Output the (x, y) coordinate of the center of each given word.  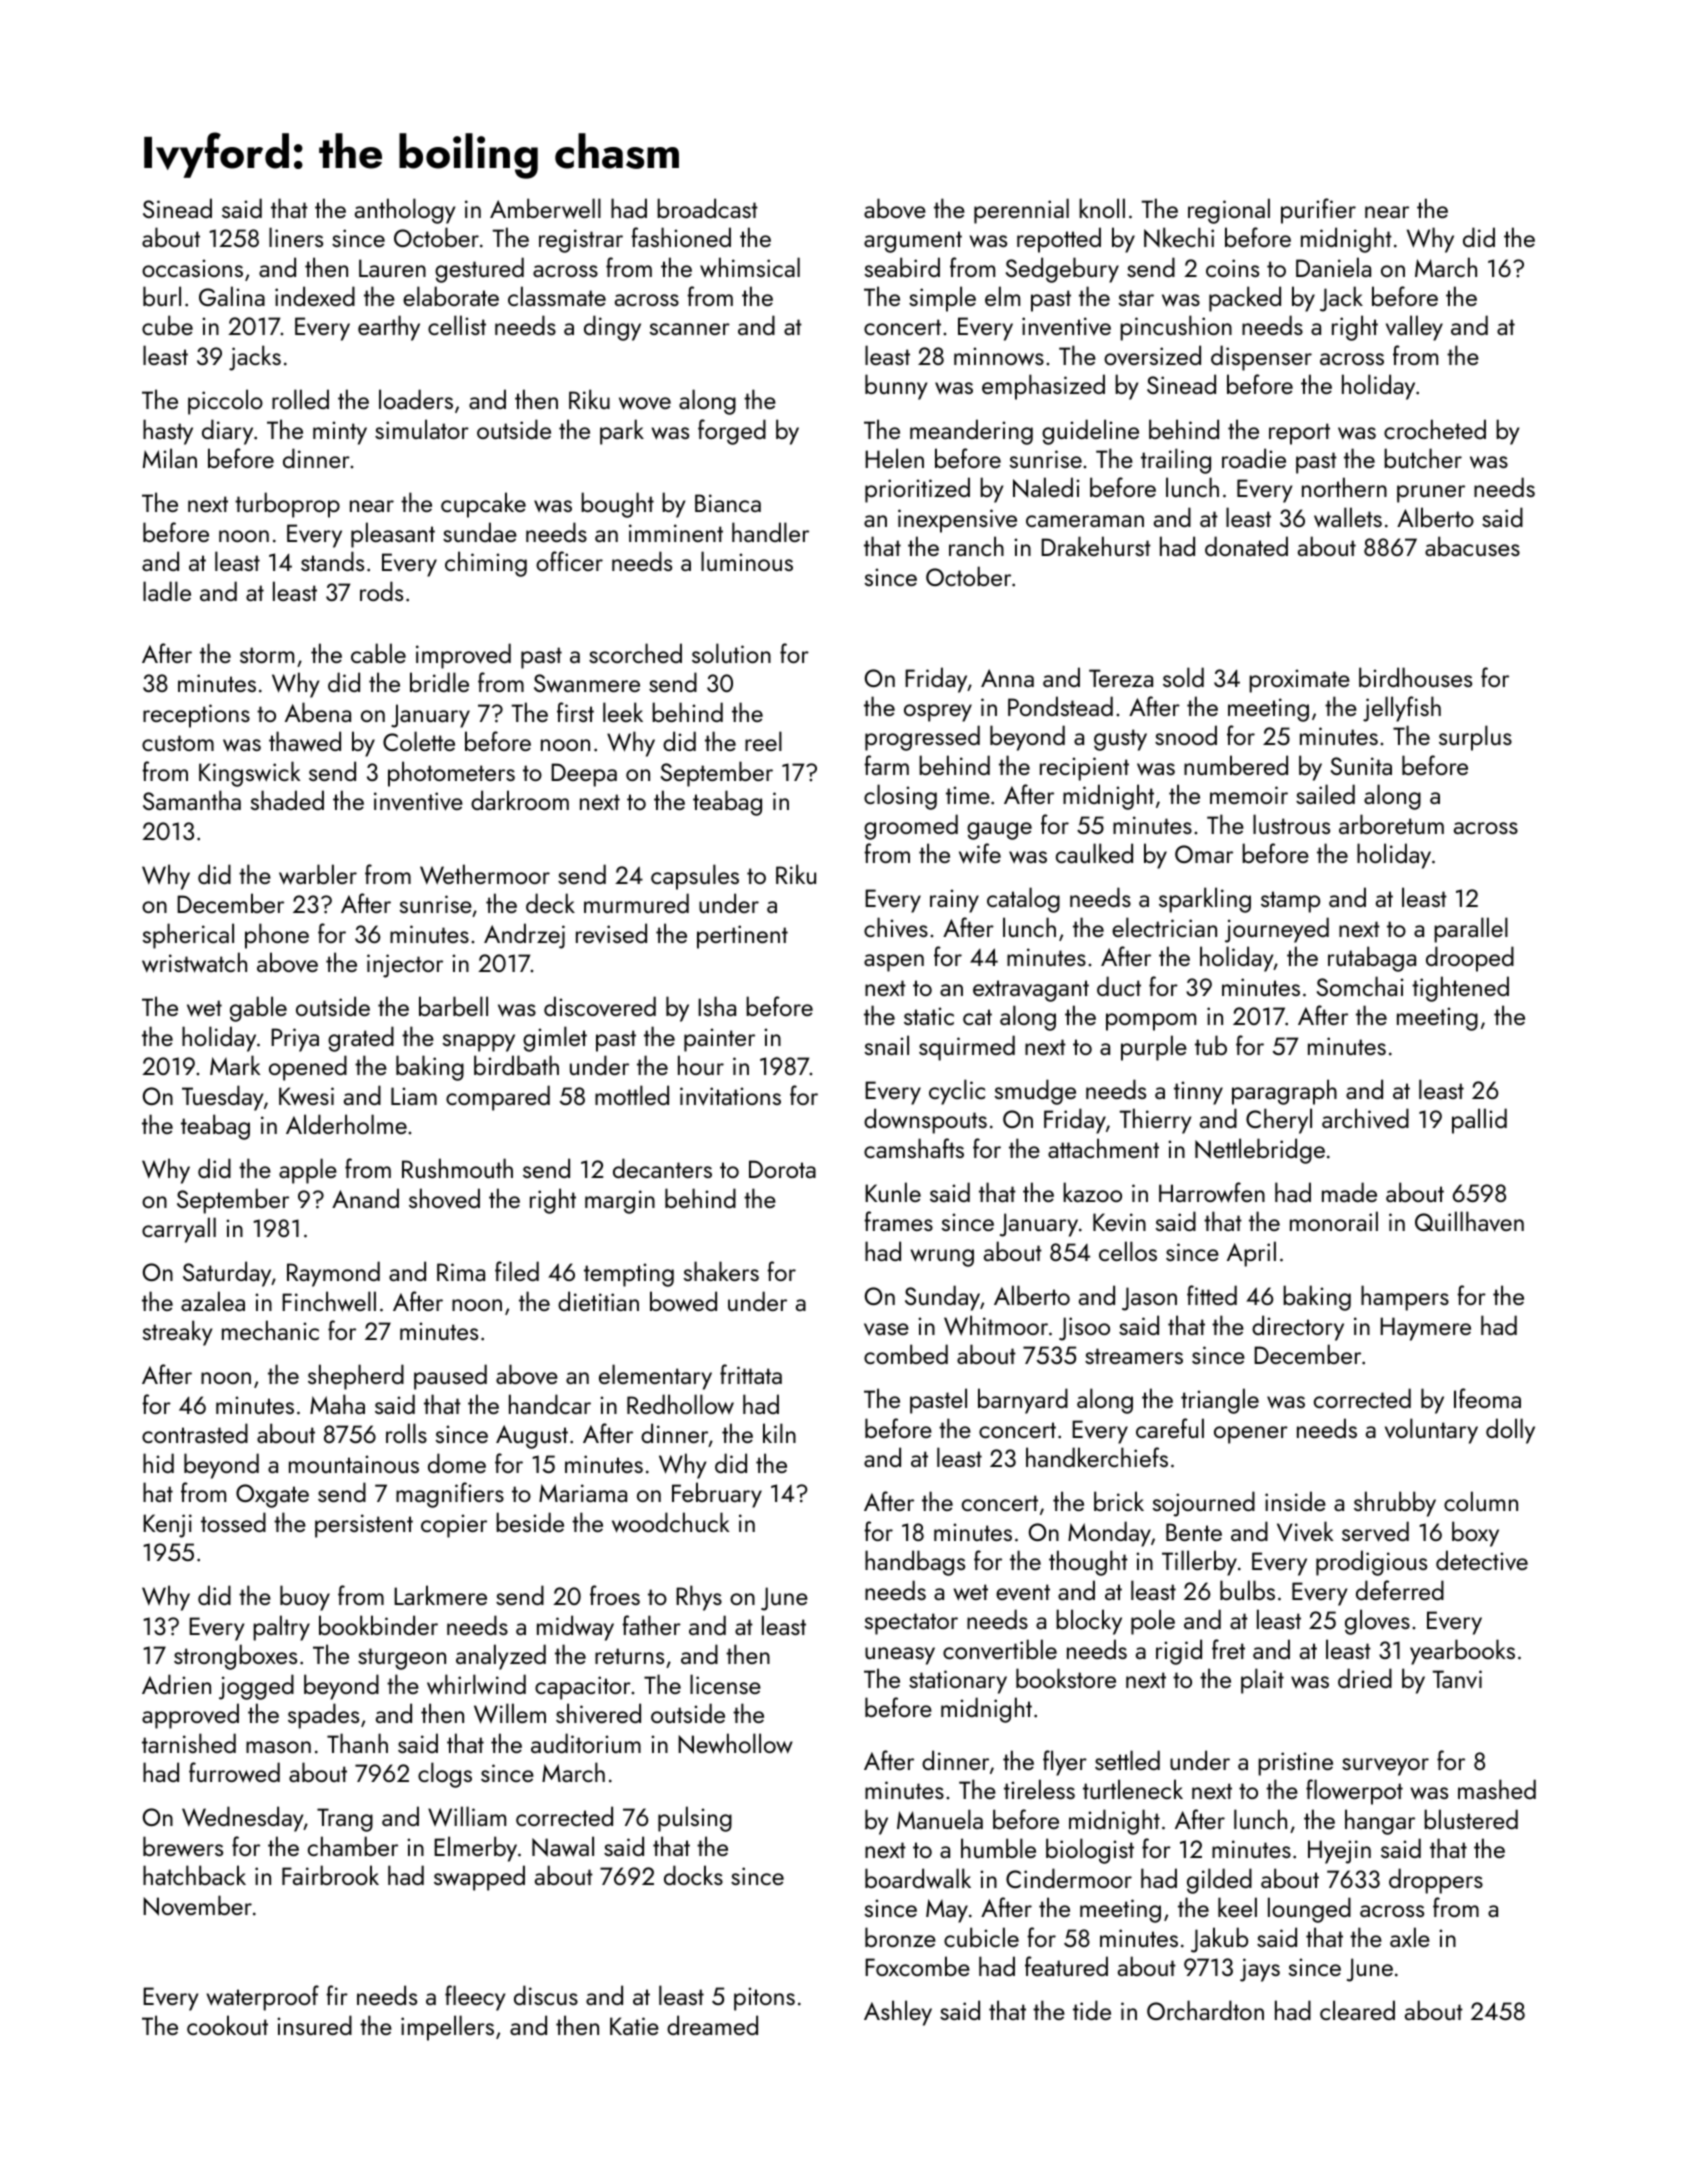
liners (296, 237)
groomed (911, 827)
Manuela (940, 1819)
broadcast (707, 208)
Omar (1204, 854)
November (197, 1905)
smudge (1035, 1092)
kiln (779, 1433)
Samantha (192, 800)
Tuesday (222, 1098)
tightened (1460, 989)
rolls (406, 1433)
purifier (1318, 211)
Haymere (1425, 1329)
